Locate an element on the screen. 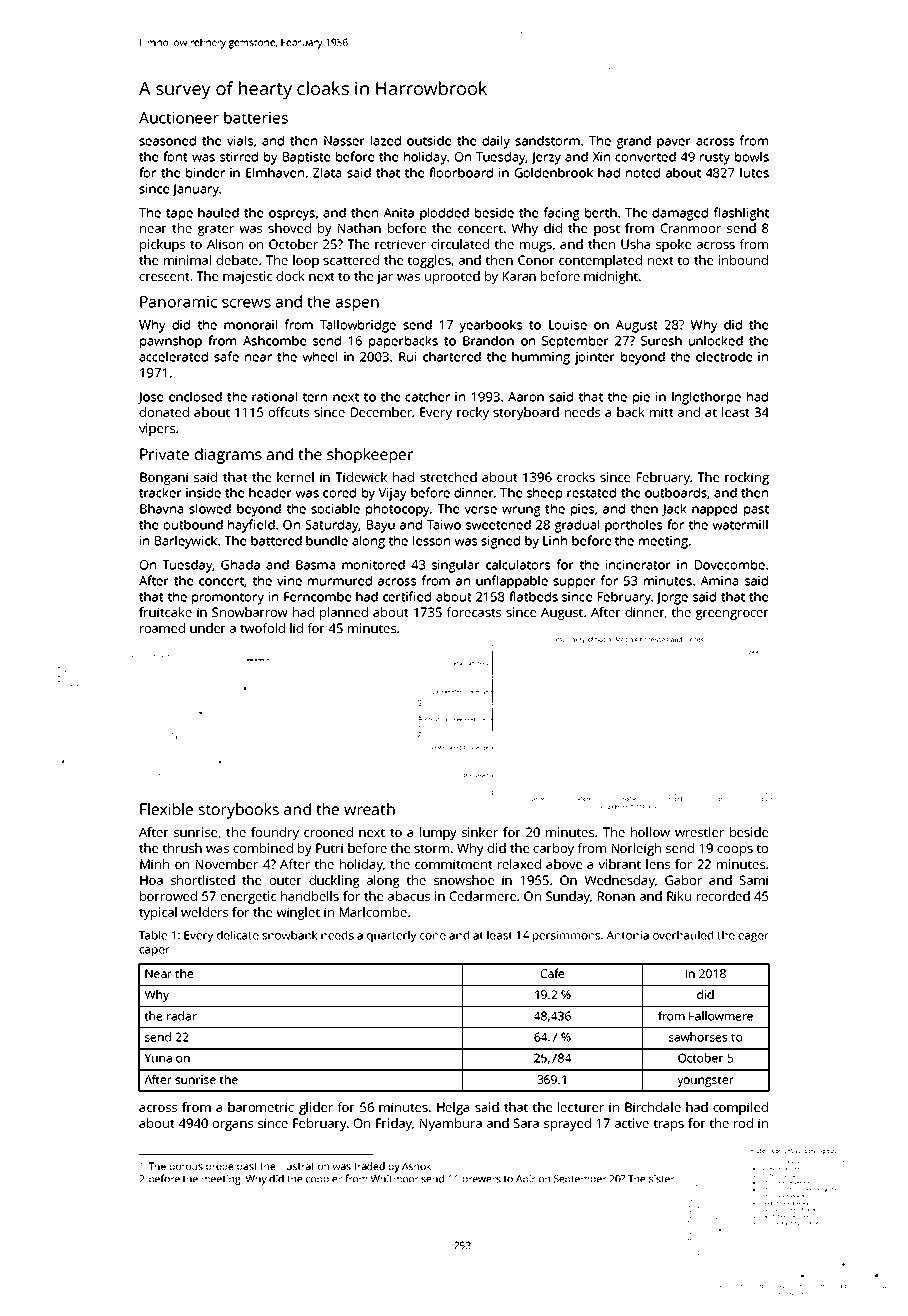  bowls is located at coordinates (752, 156).
